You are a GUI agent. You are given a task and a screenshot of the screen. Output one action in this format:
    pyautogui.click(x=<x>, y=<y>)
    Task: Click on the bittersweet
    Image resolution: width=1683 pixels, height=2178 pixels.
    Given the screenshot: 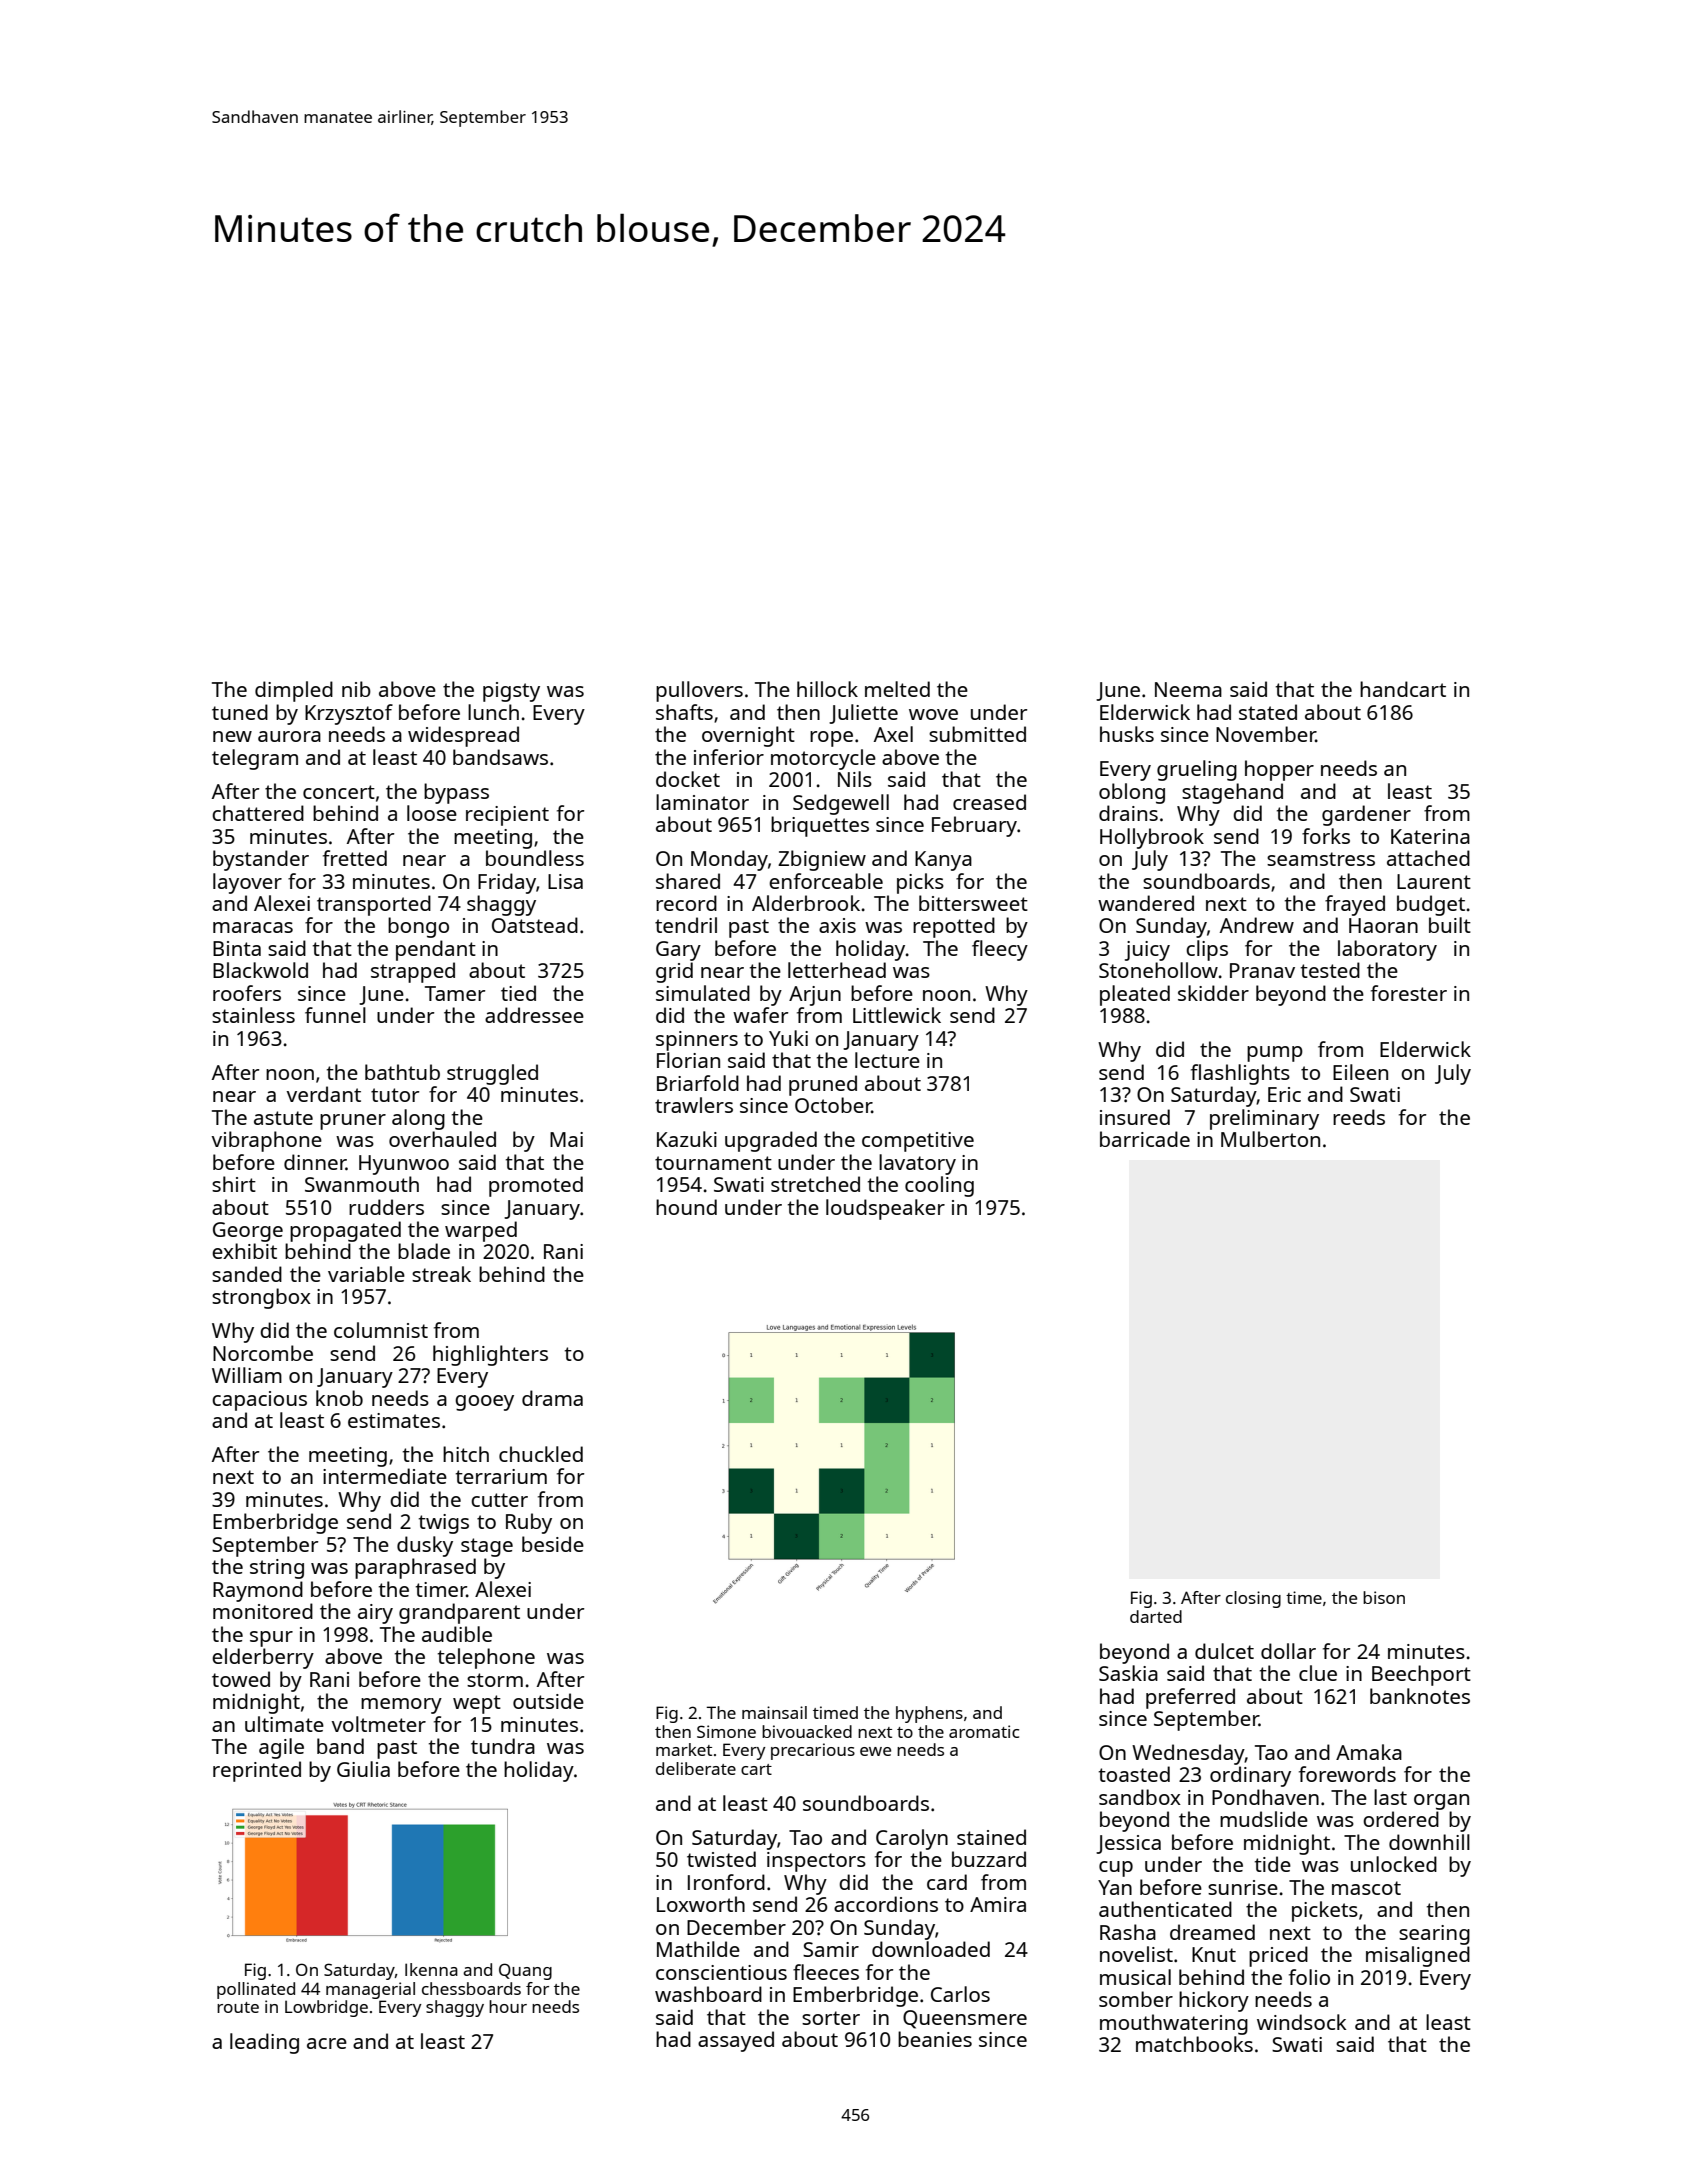 What is the action you would take?
    pyautogui.click(x=973, y=903)
